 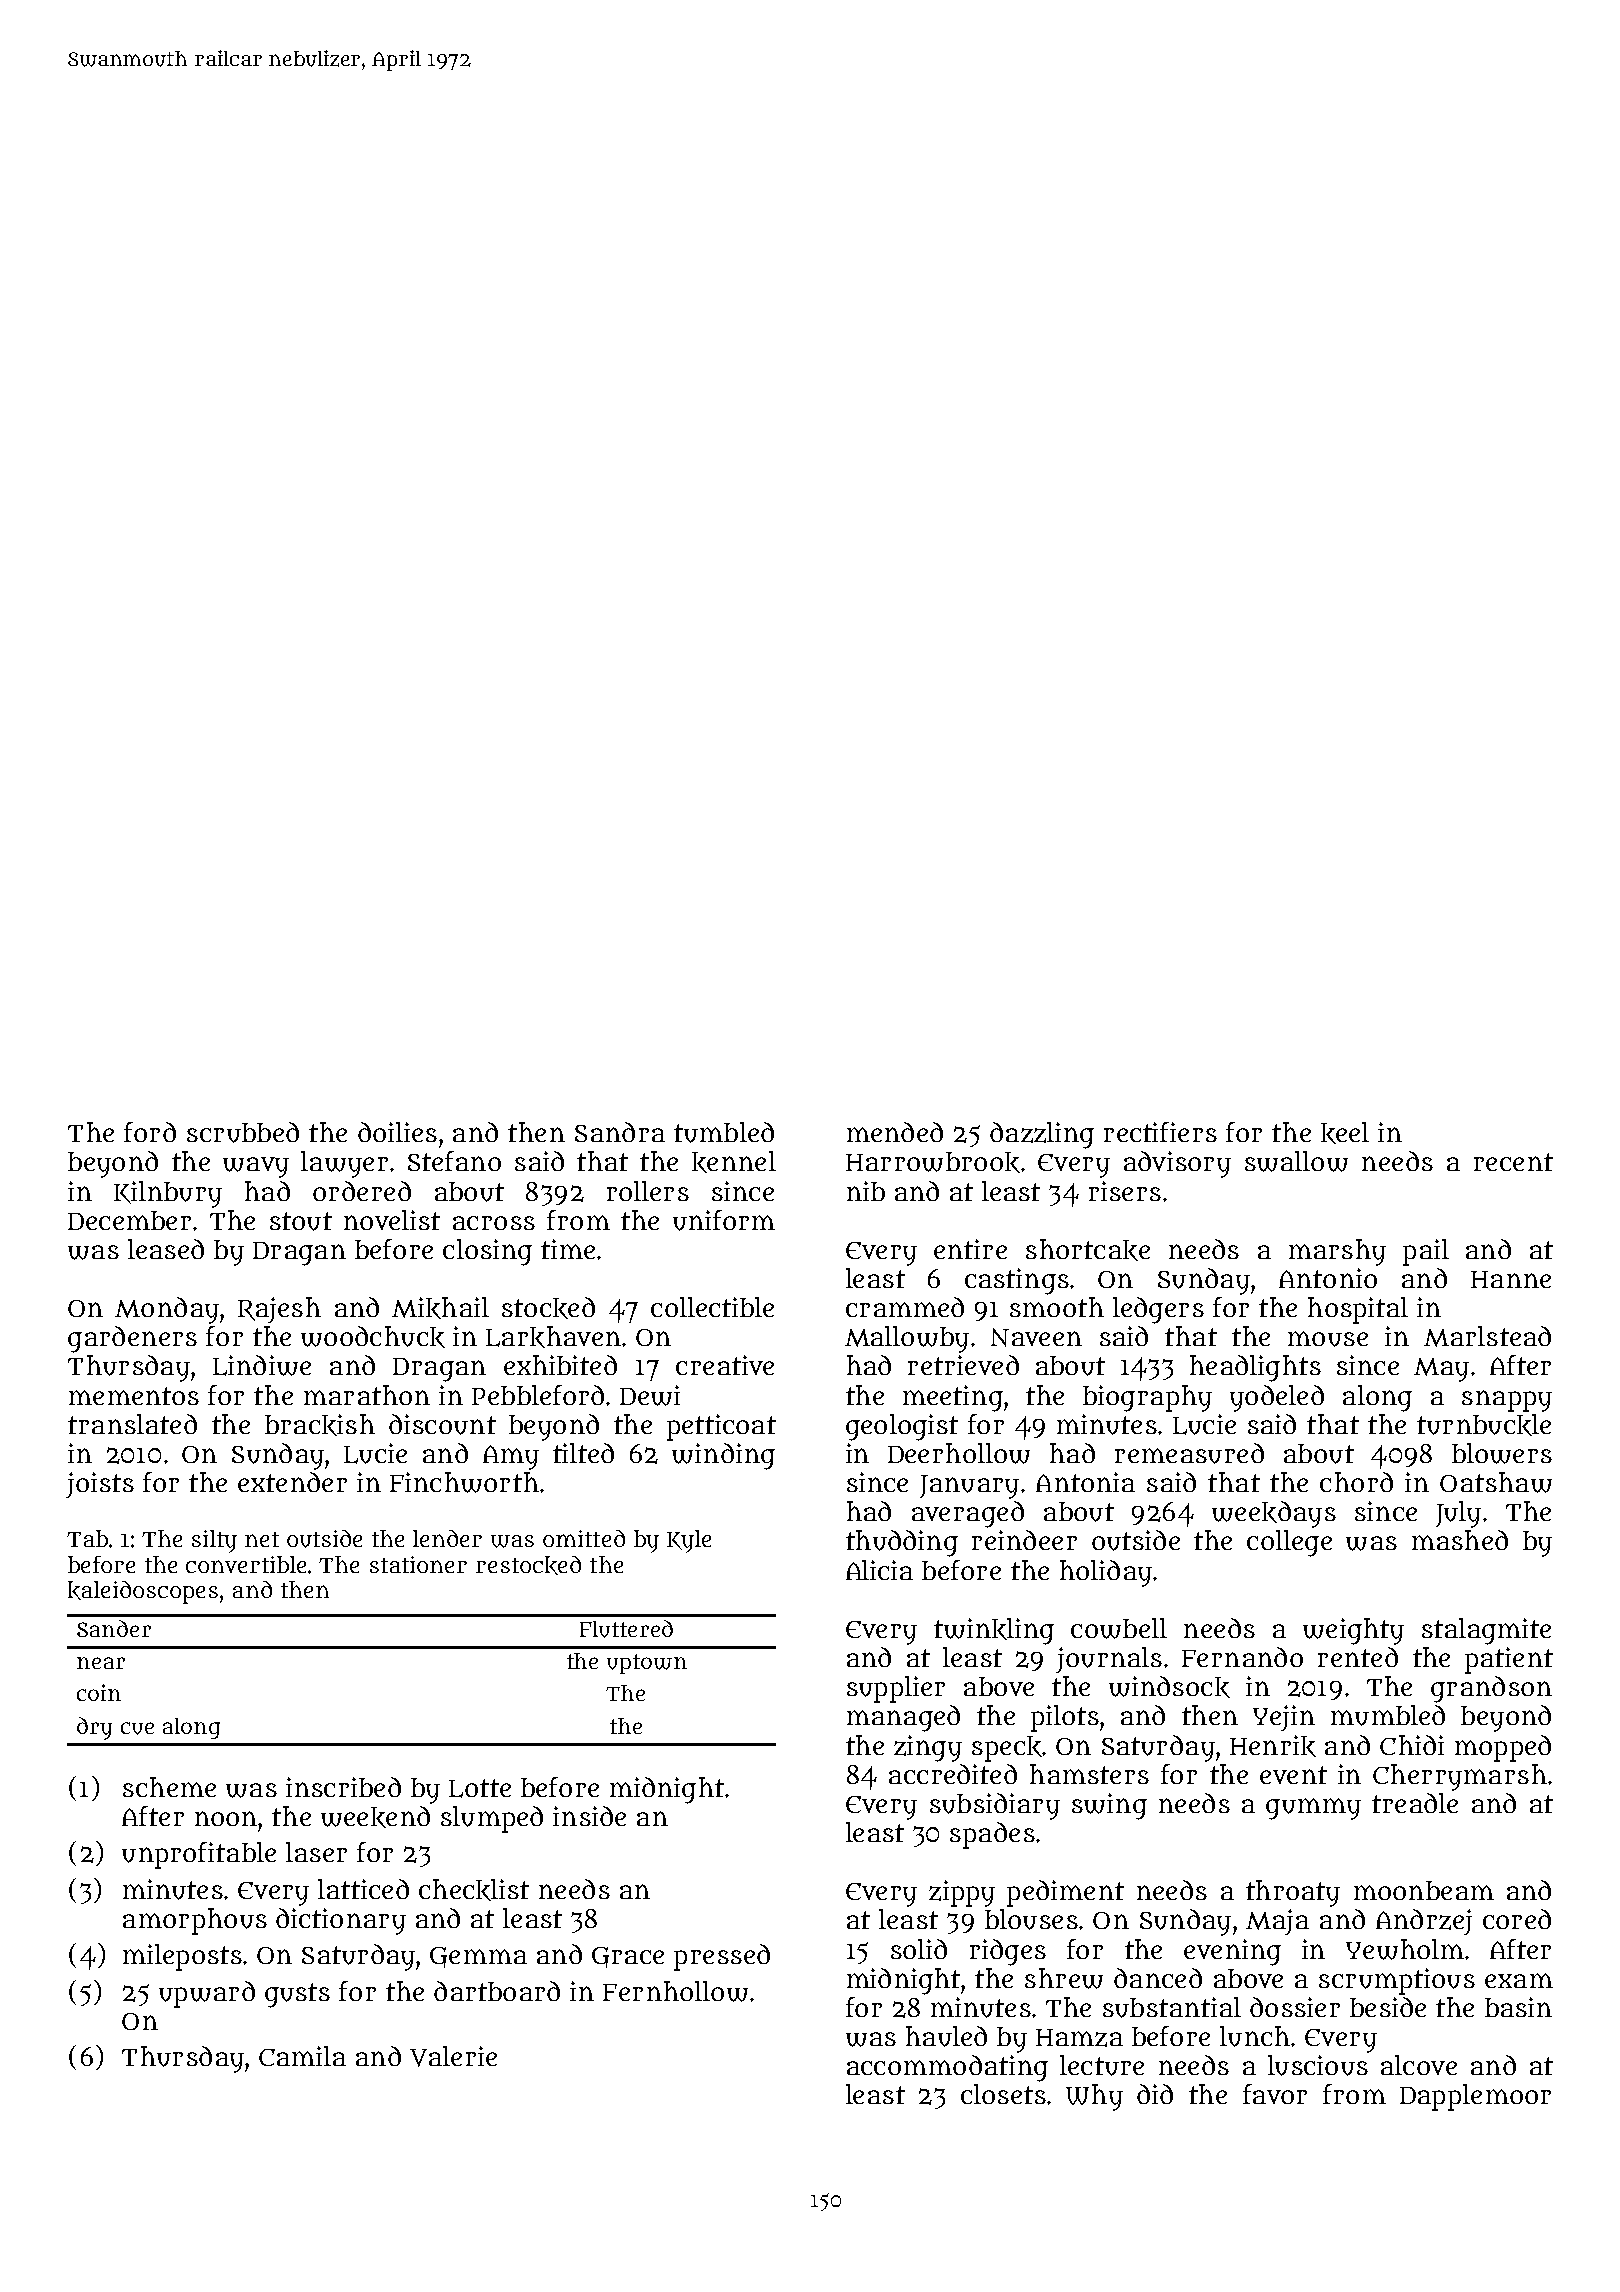 What do you see at coordinates (1345, 1133) in the screenshot?
I see `keel` at bounding box center [1345, 1133].
